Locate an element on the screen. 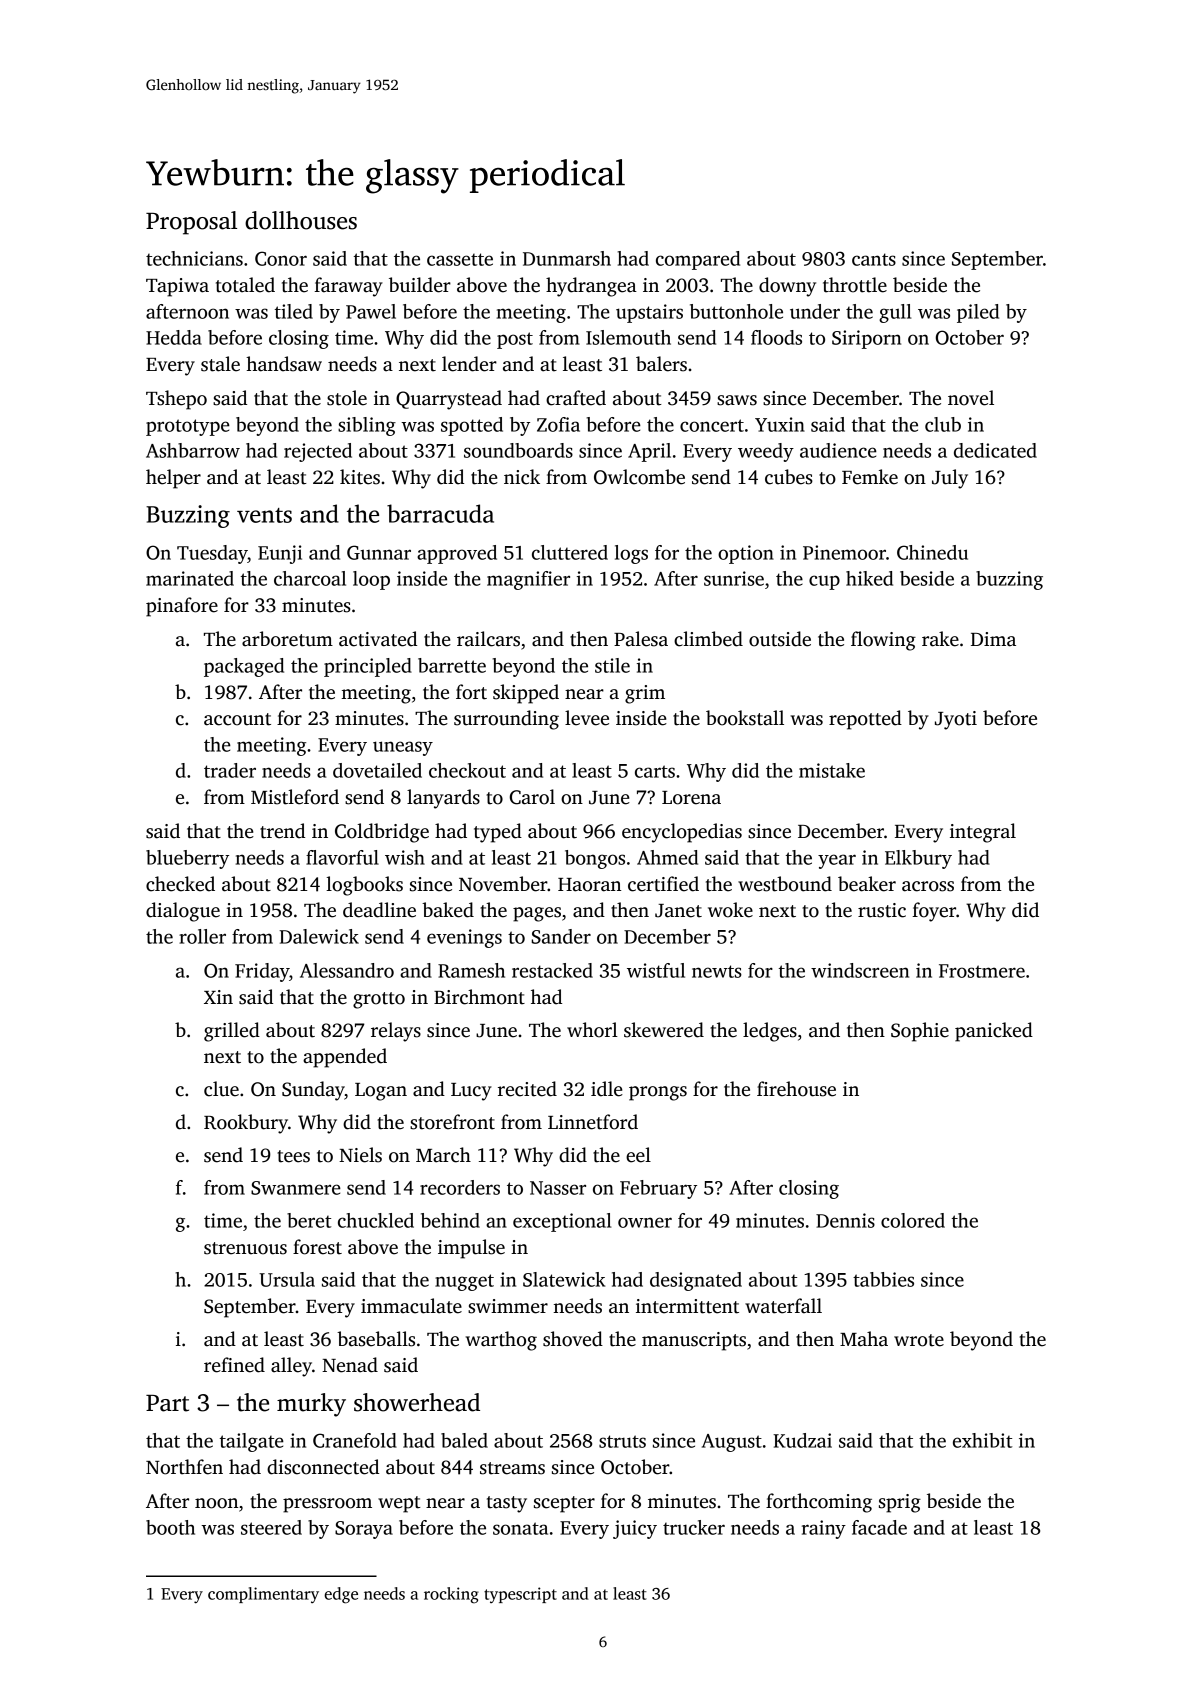 The width and height of the screenshot is (1198, 1695). Dunmarsh is located at coordinates (567, 258).
